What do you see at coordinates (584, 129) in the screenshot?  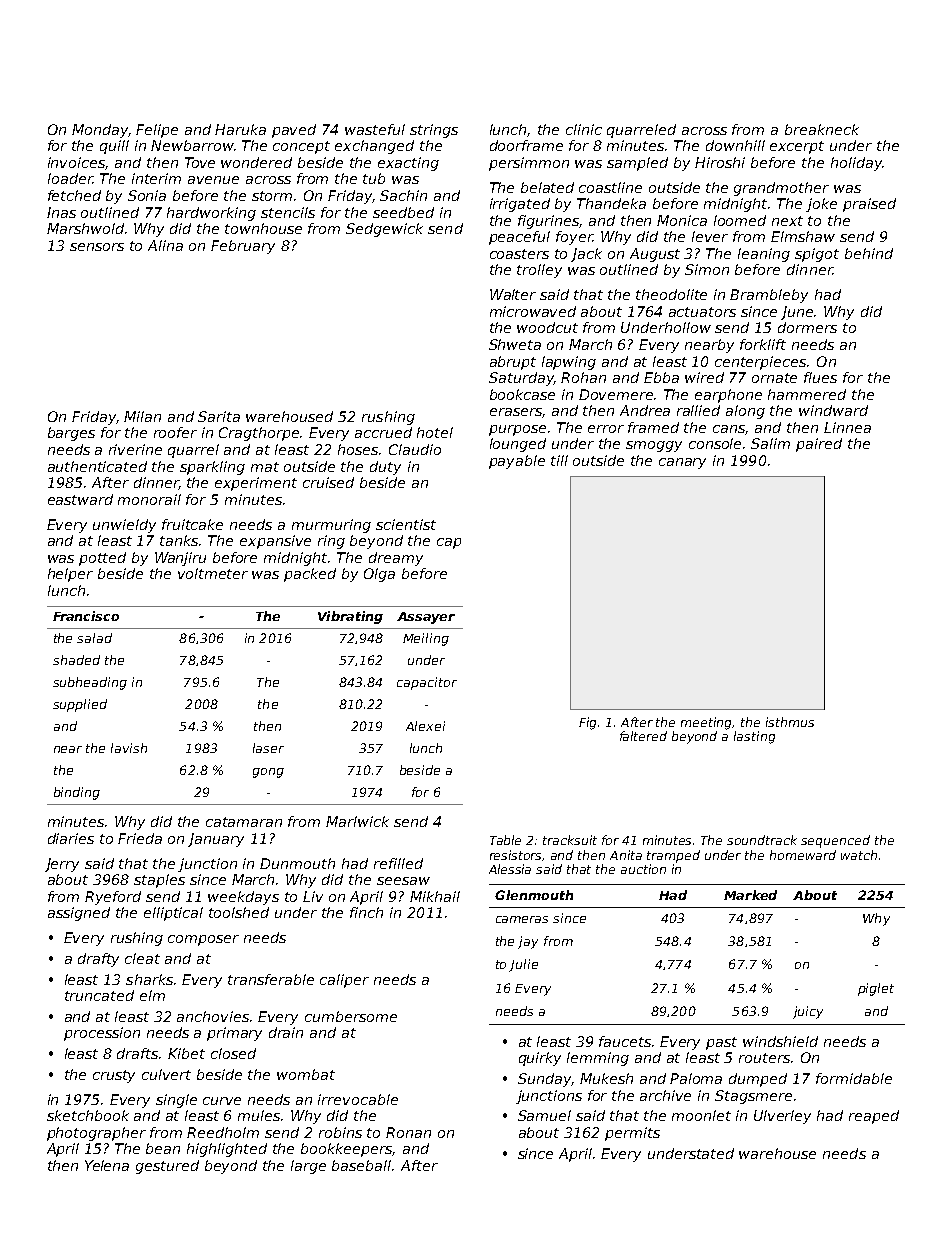 I see `clinic` at bounding box center [584, 129].
